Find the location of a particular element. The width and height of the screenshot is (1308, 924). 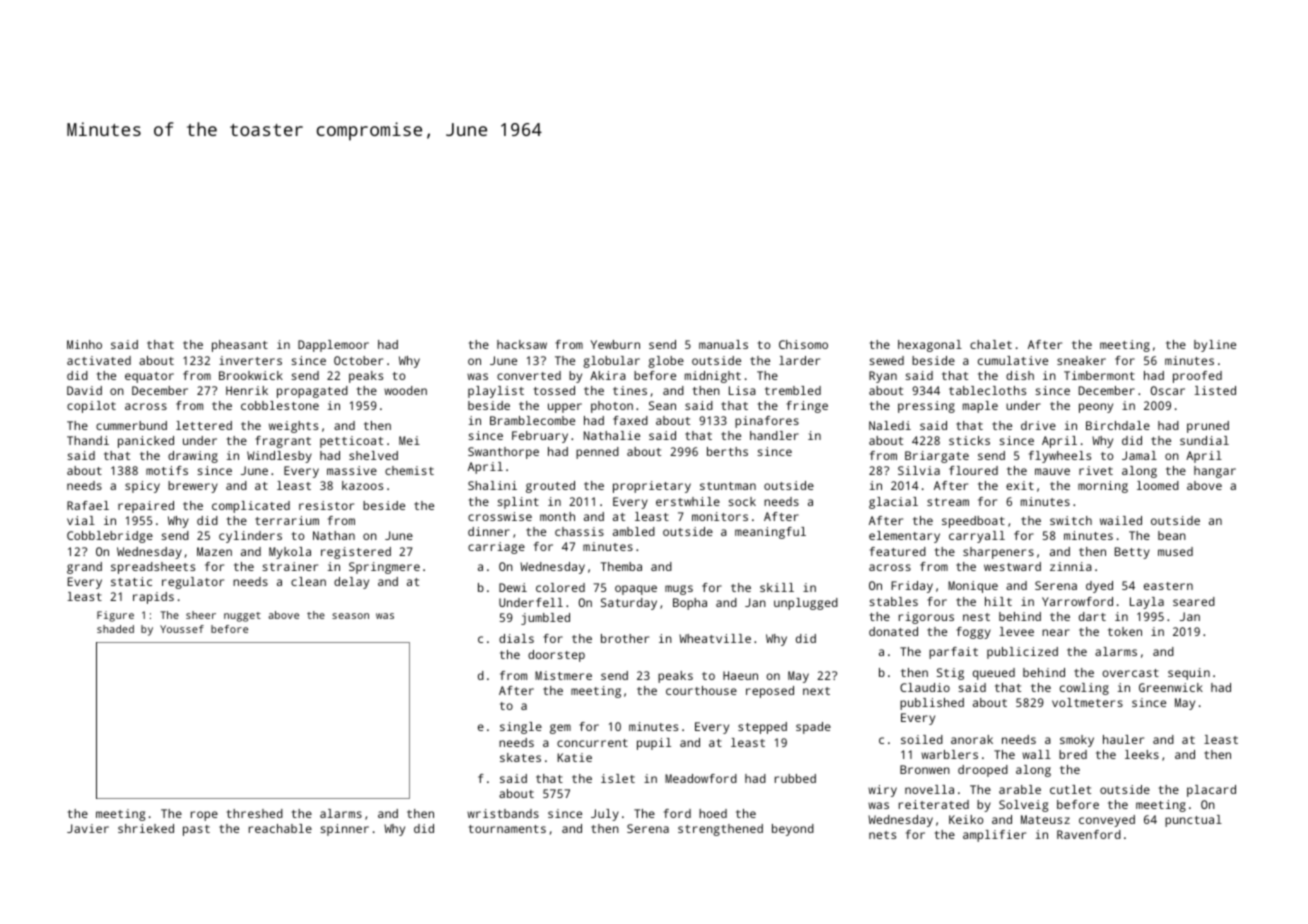

erstwhile is located at coordinates (688, 501).
